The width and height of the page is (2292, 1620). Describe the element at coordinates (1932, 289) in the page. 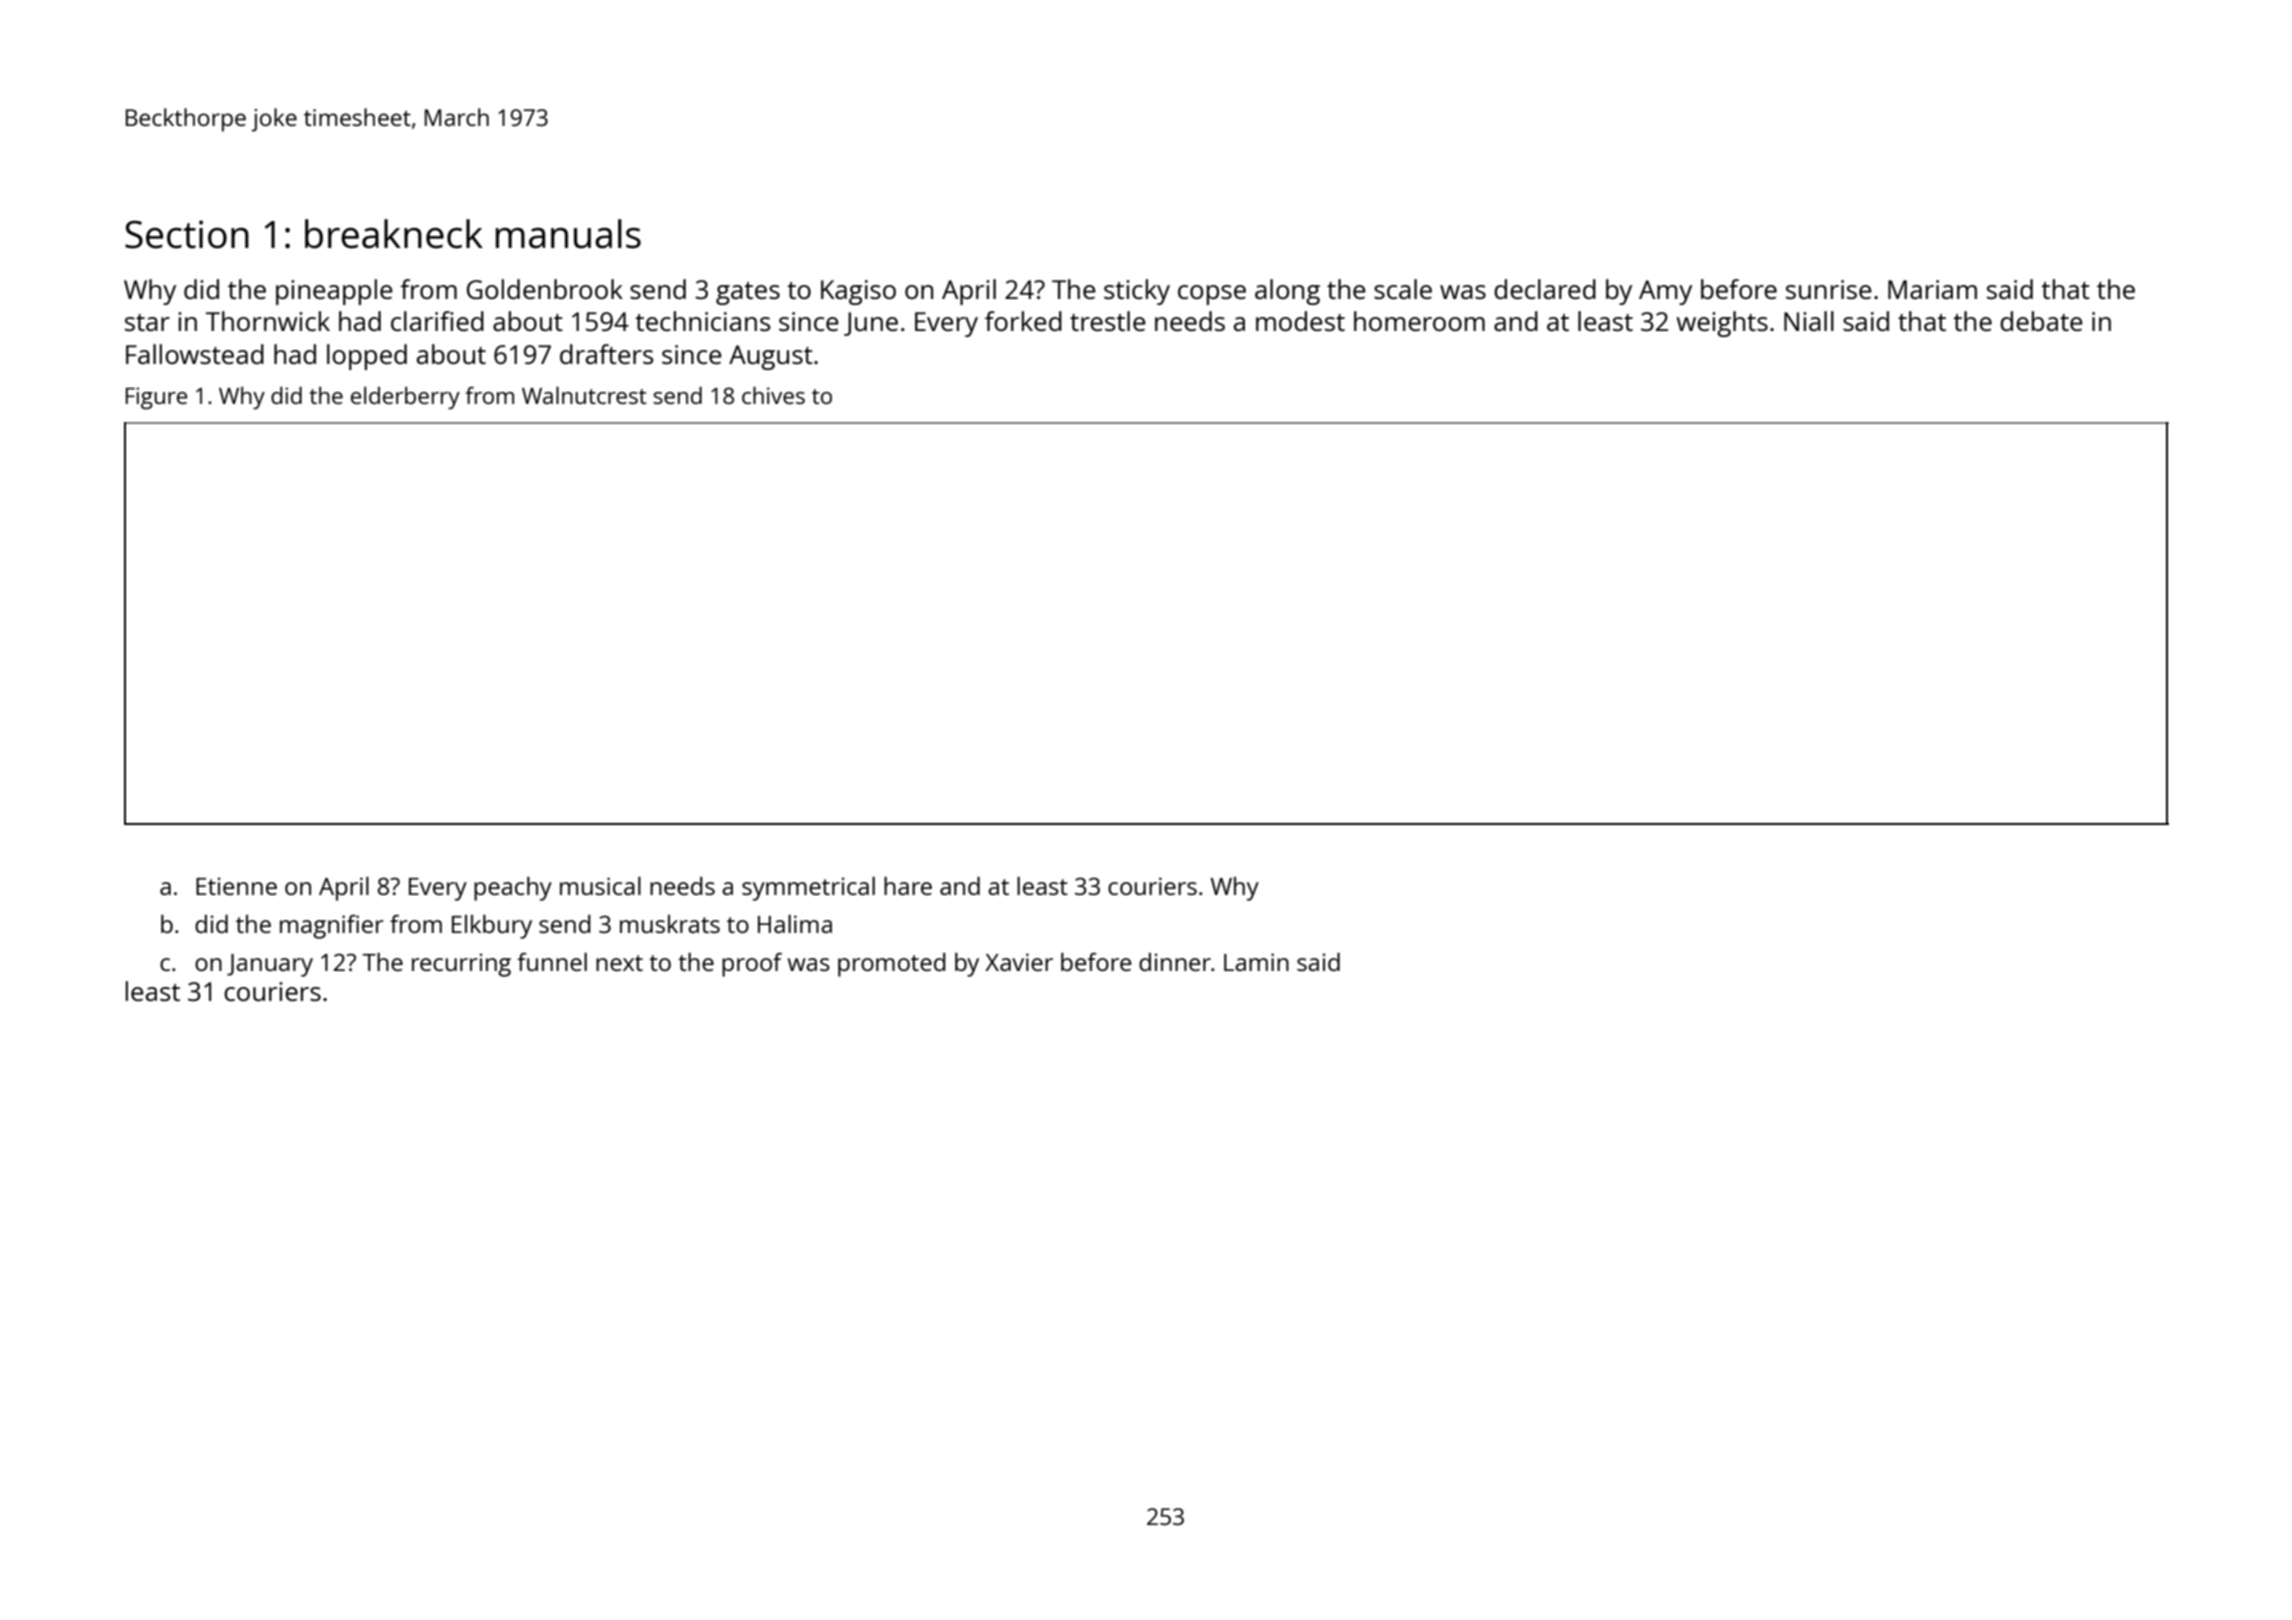

I see `Mariam` at that location.
